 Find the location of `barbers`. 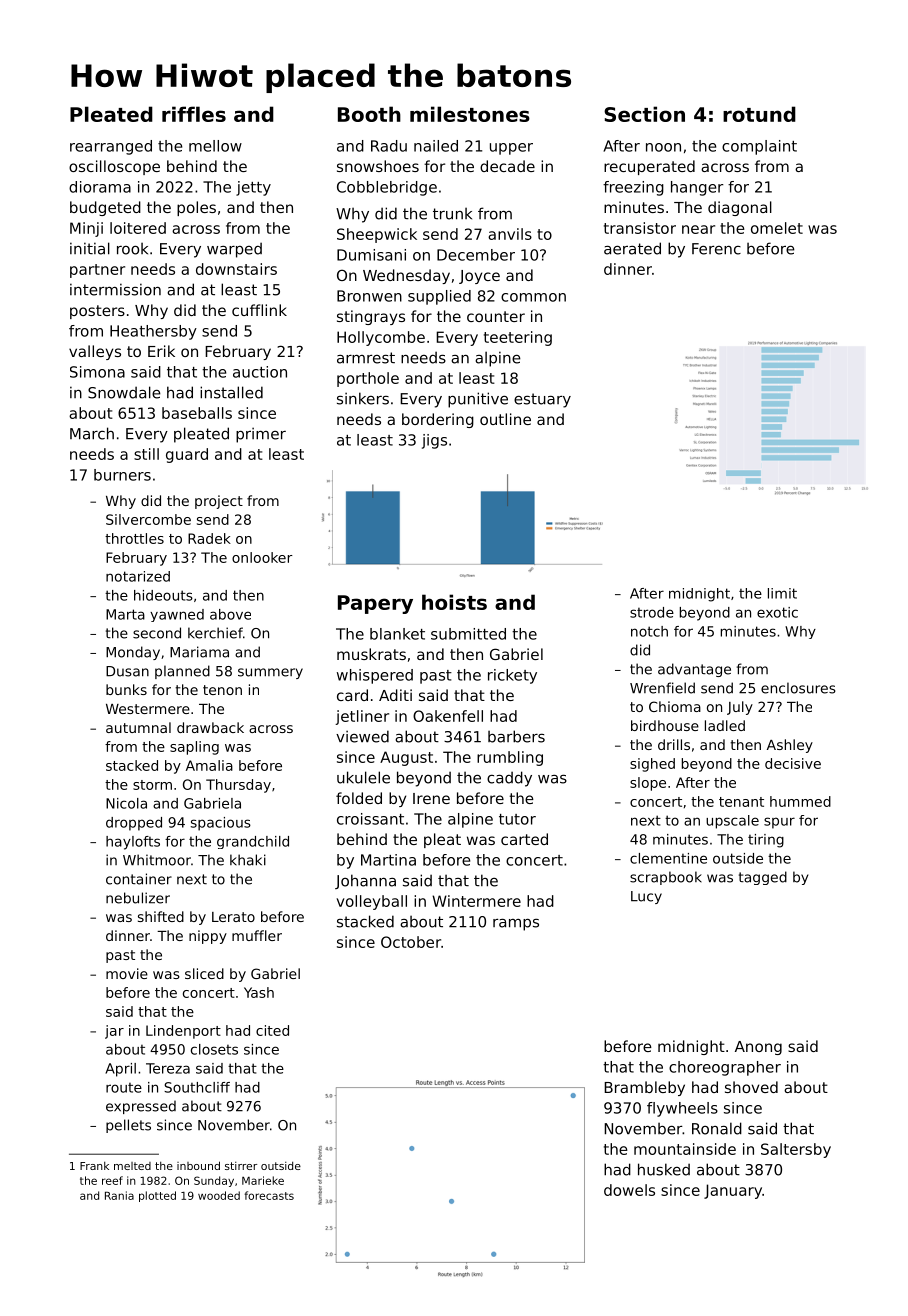

barbers is located at coordinates (516, 736).
